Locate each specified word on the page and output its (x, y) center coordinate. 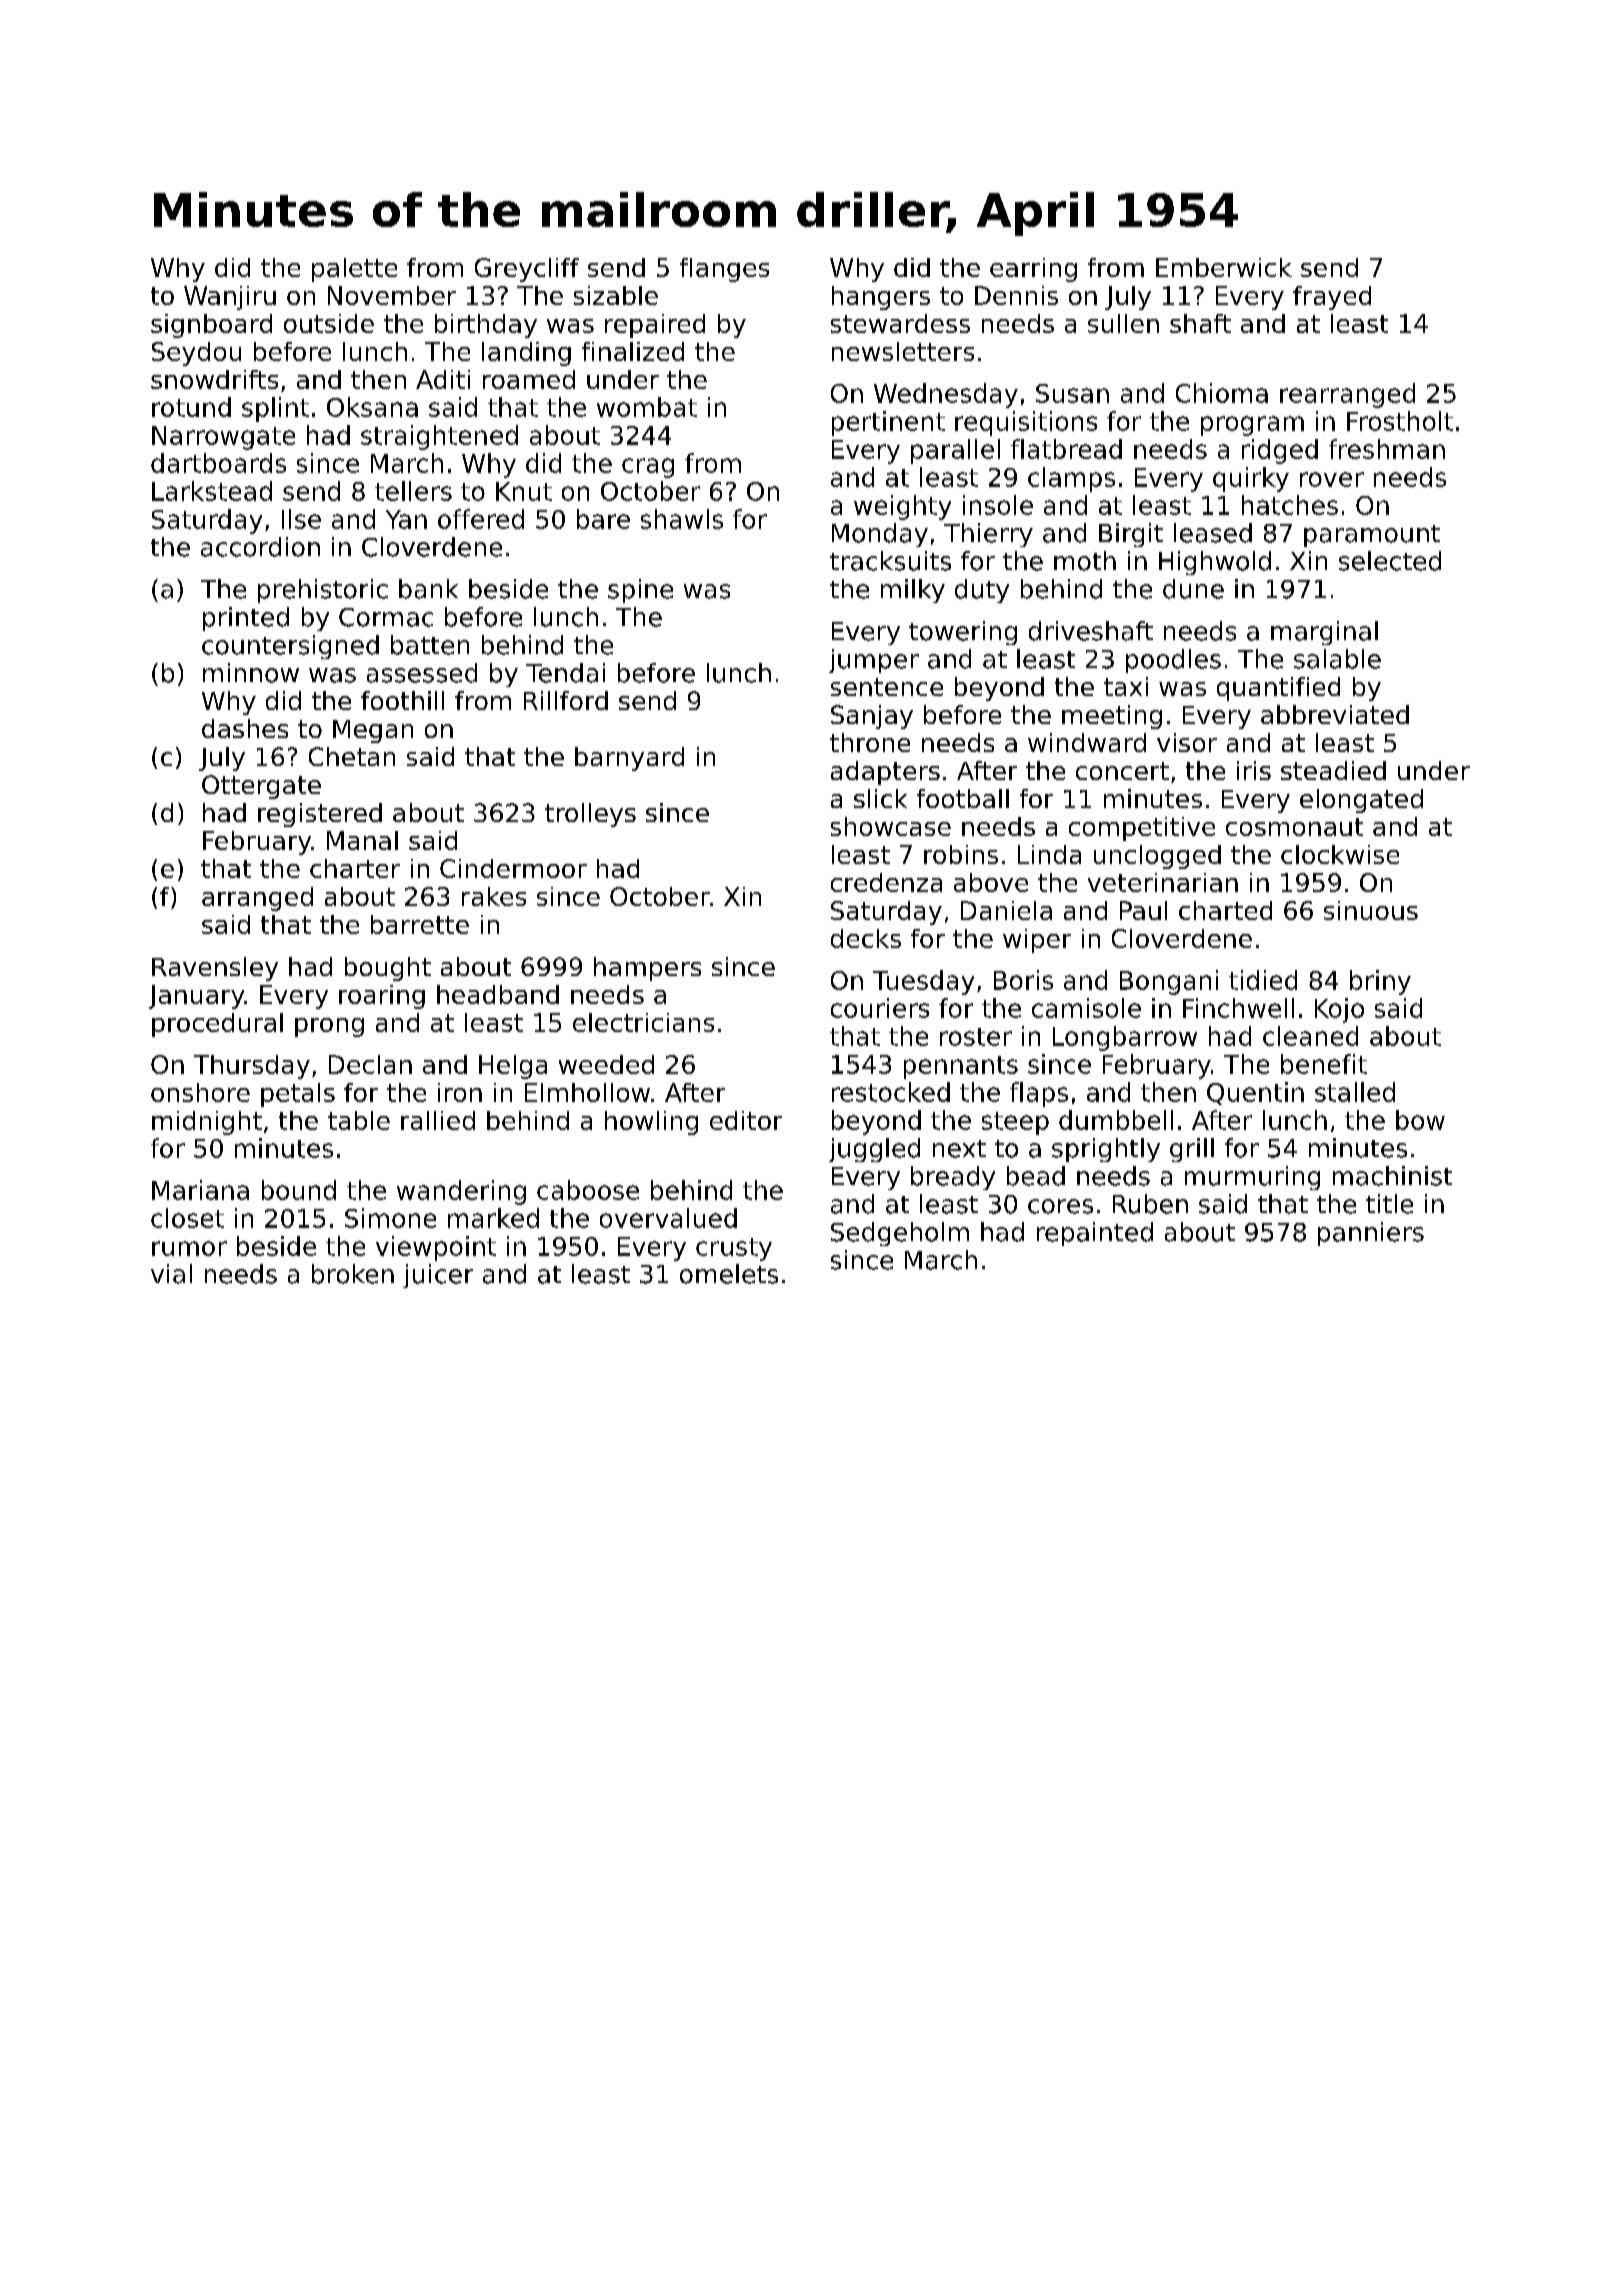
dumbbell (1116, 1120)
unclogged (1157, 857)
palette (354, 270)
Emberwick (1224, 267)
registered (320, 815)
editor (746, 1120)
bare (603, 519)
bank (428, 589)
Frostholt (1400, 421)
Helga (513, 1067)
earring (1033, 270)
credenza (886, 882)
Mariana (200, 1190)
